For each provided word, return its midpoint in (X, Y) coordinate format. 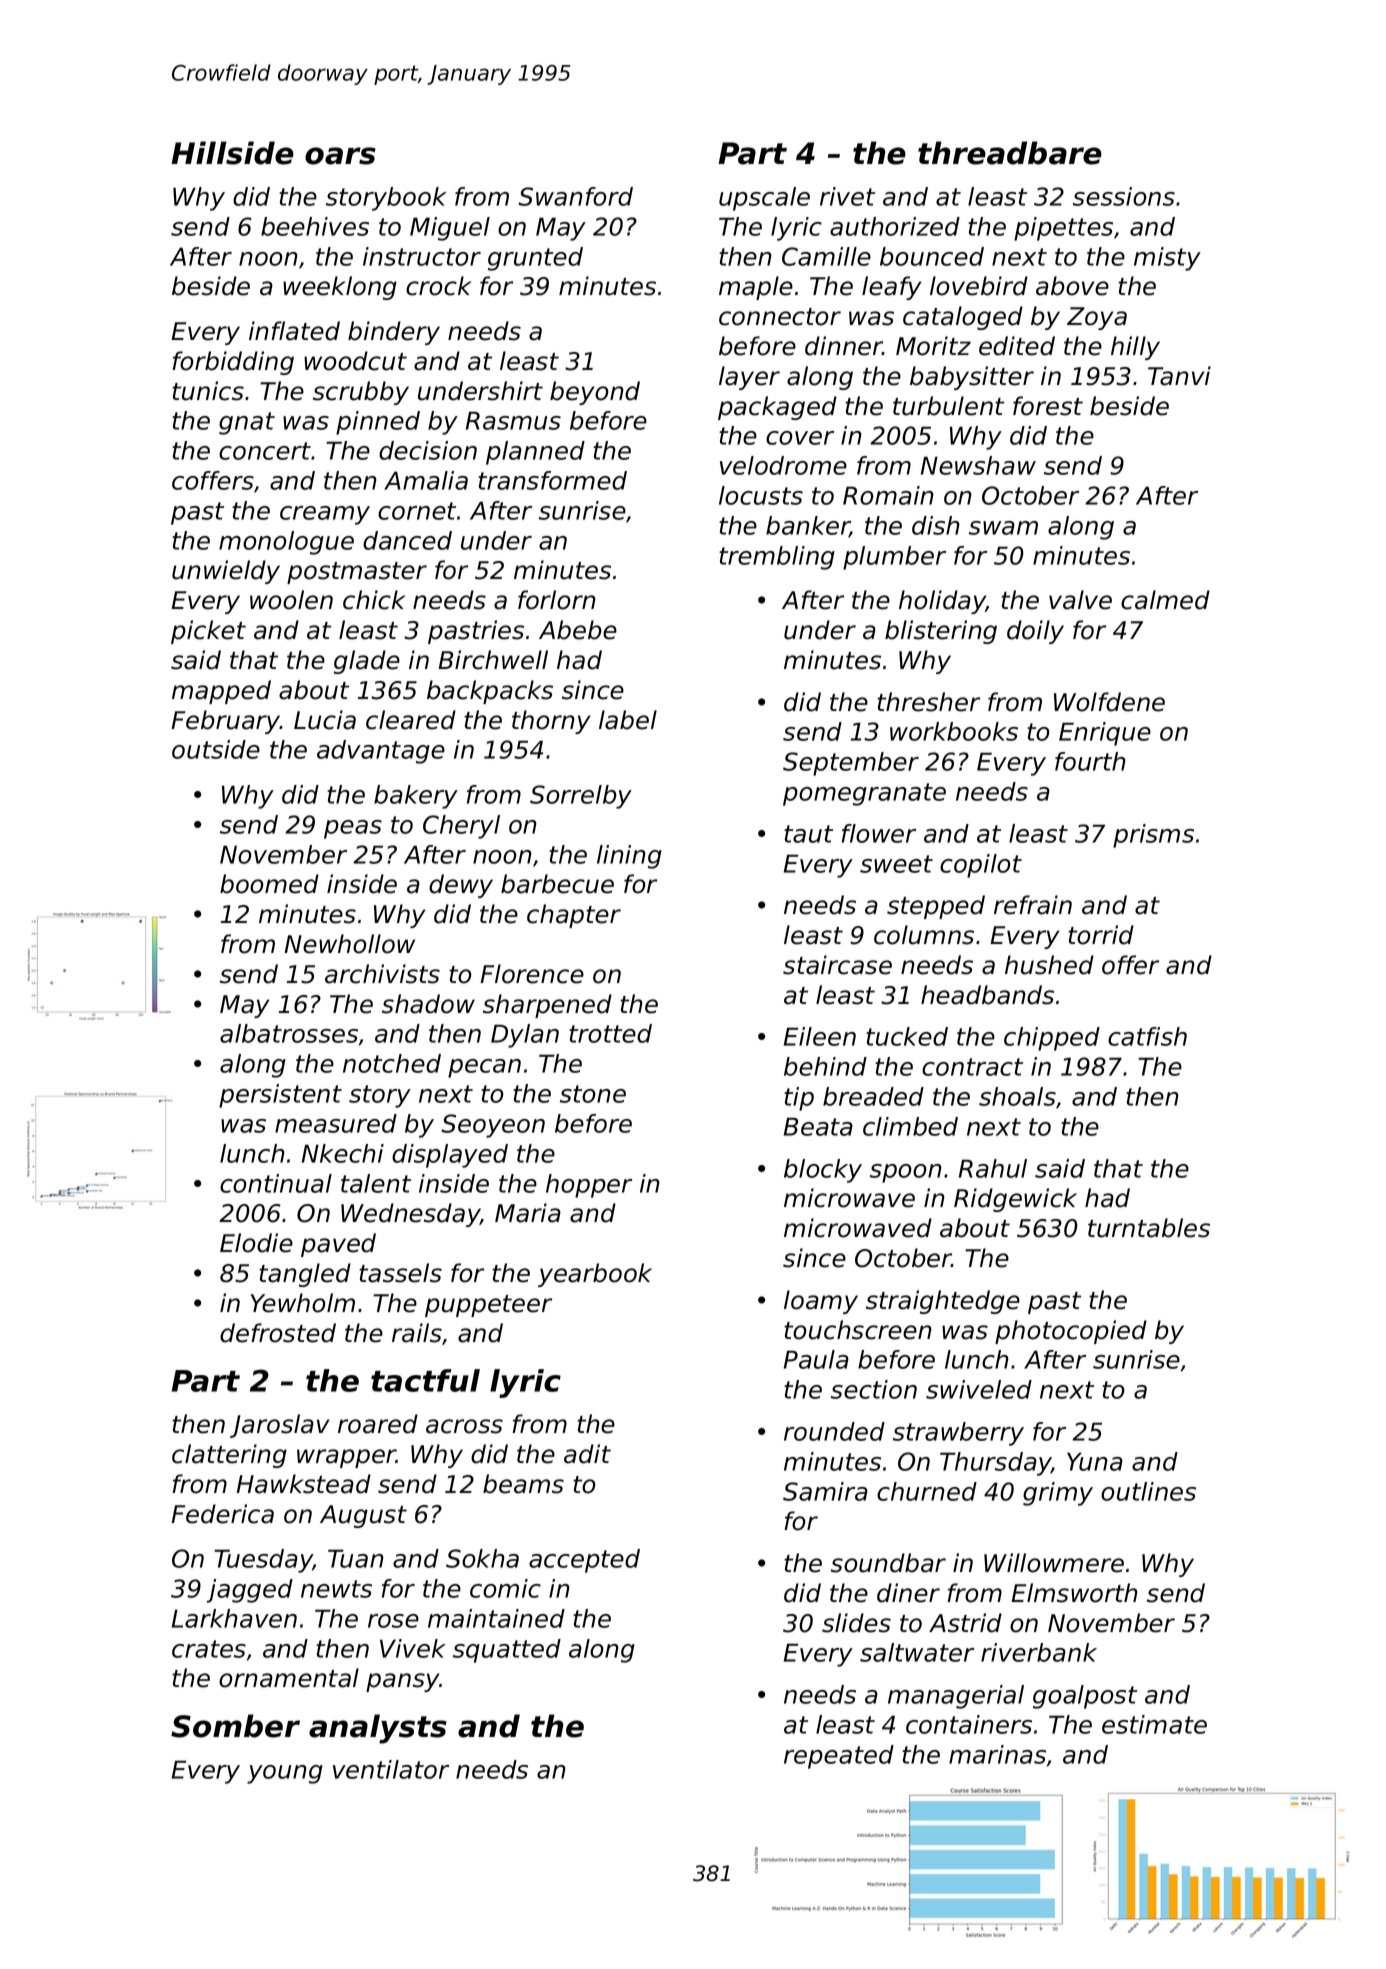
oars (340, 156)
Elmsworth (1074, 1593)
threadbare (1010, 153)
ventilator (391, 1769)
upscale (764, 199)
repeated (839, 1757)
